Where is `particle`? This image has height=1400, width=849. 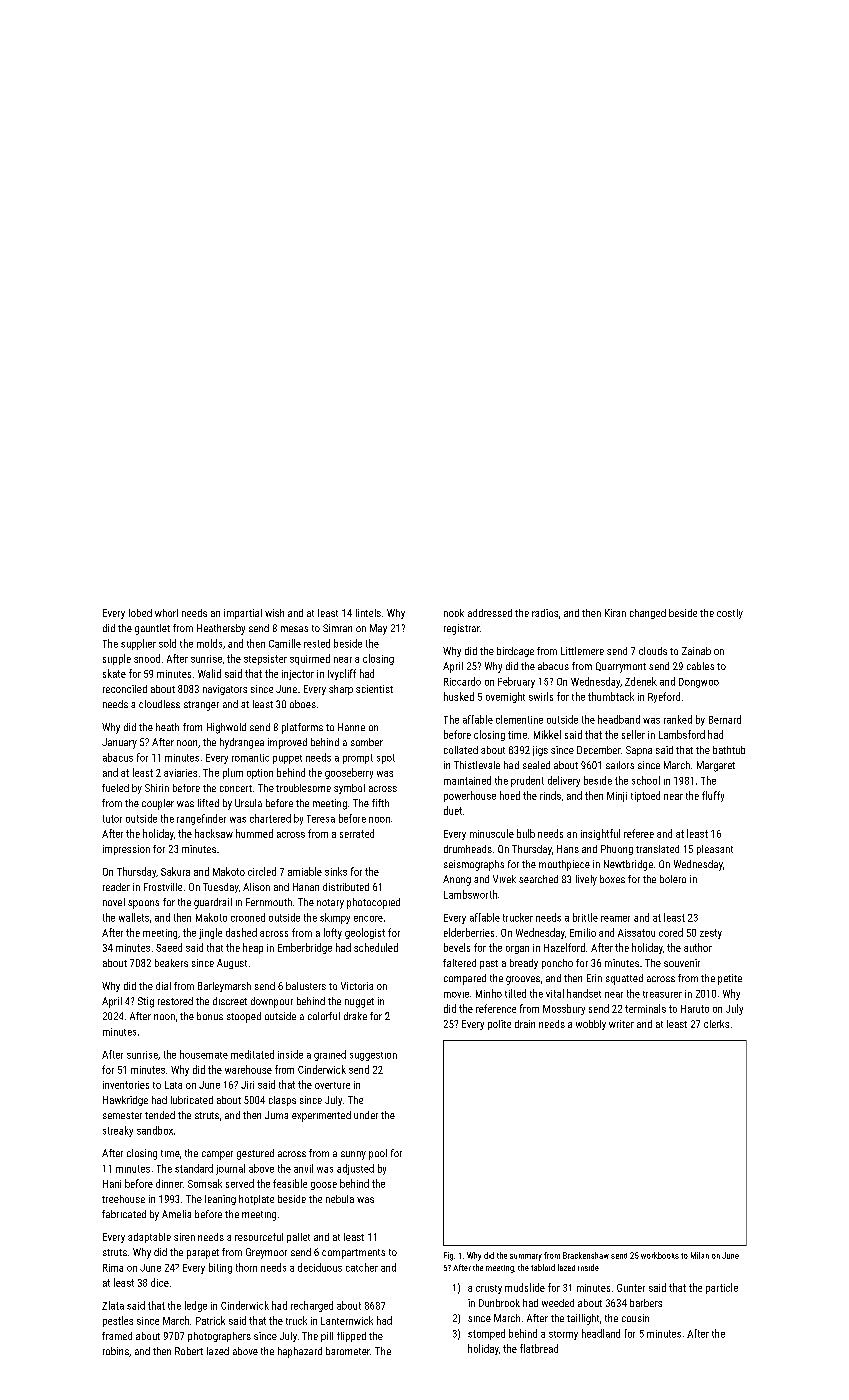
particle is located at coordinates (722, 1288).
